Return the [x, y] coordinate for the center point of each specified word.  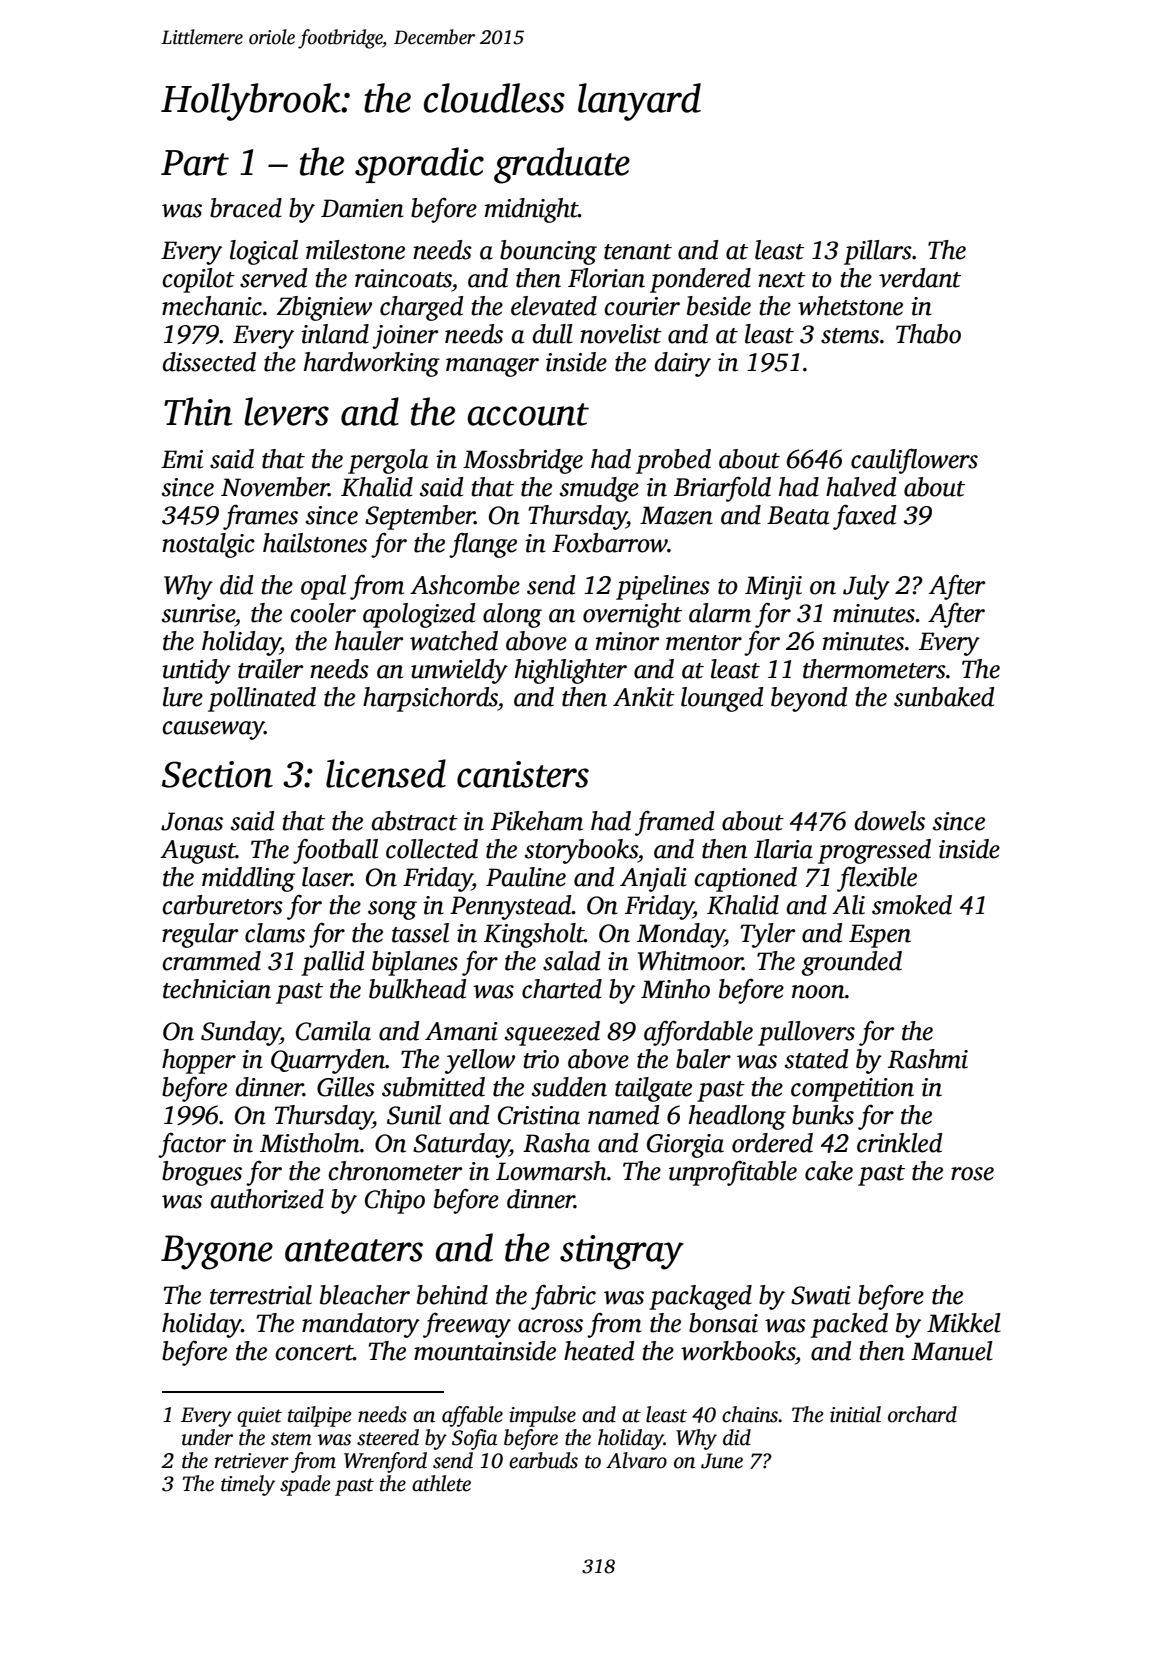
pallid [332, 963]
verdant [920, 278]
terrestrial [261, 1295]
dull [552, 334]
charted [562, 989]
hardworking [372, 364]
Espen [880, 936]
